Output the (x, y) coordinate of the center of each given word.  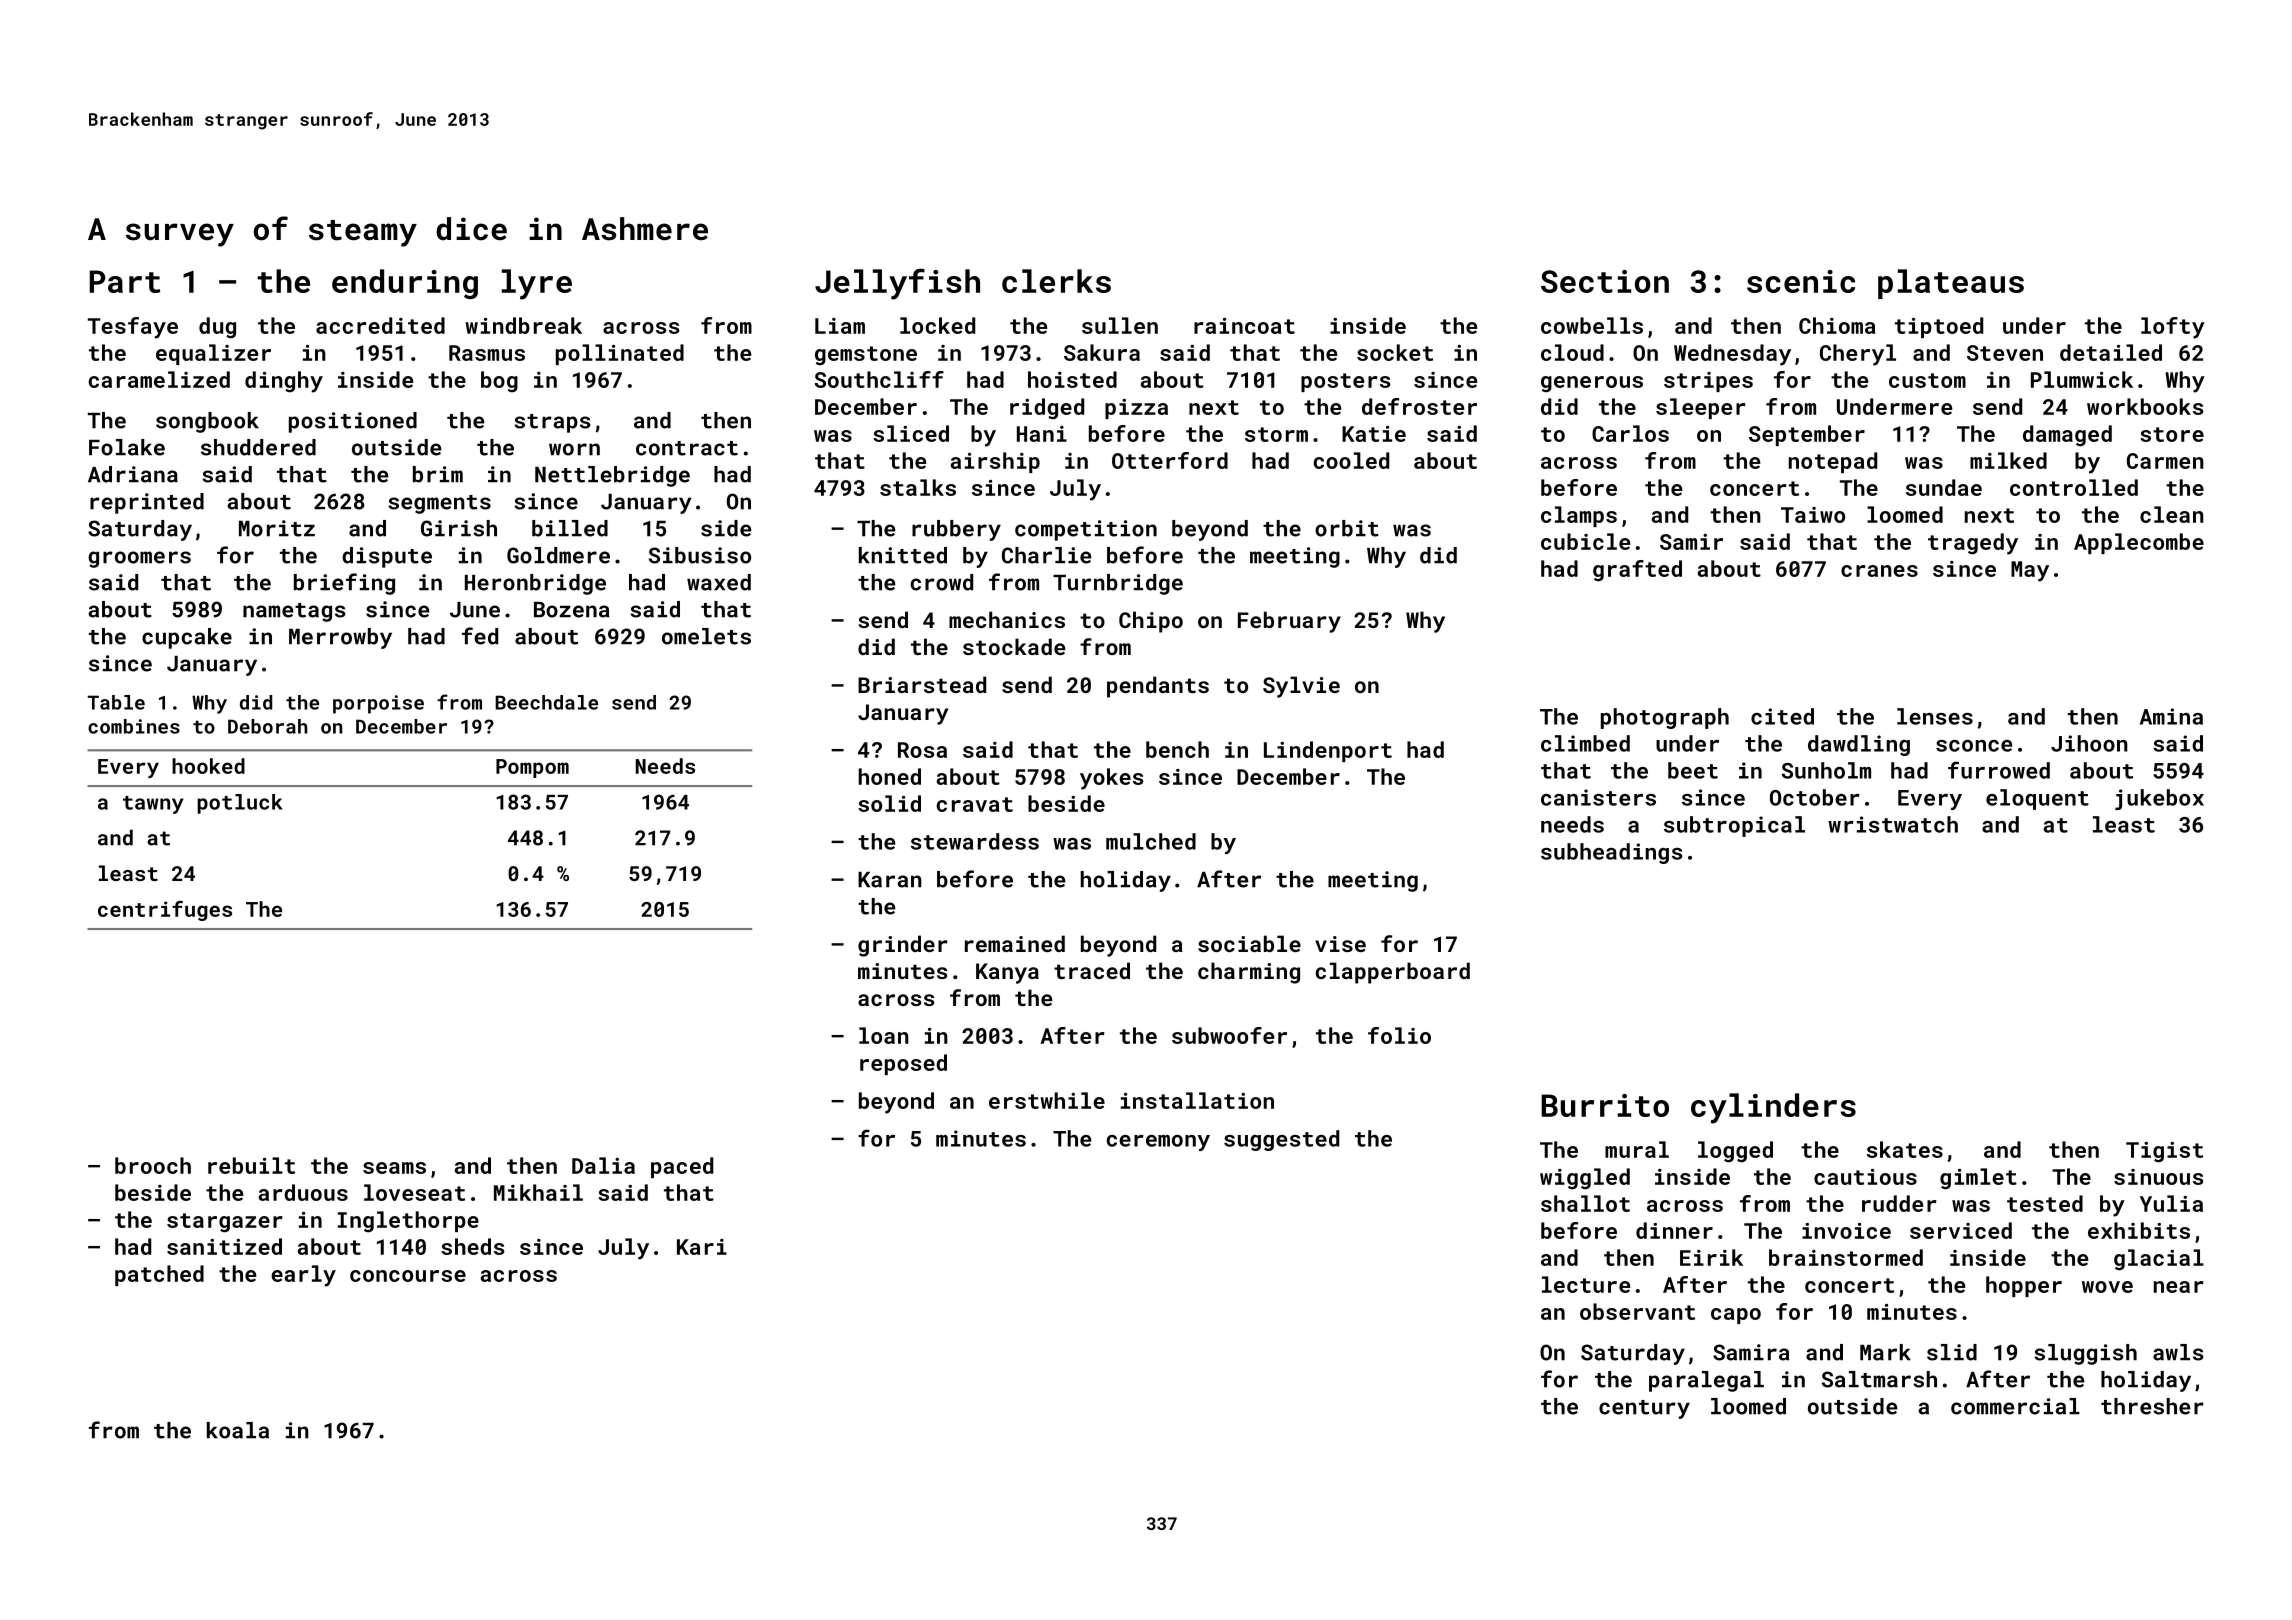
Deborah (268, 726)
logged (1735, 1152)
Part (125, 281)
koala (238, 1430)
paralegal (1706, 1381)
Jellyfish (897, 284)
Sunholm (1826, 770)
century (1644, 1409)
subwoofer (1229, 1035)
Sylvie (1301, 687)
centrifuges (165, 911)
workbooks (2145, 406)
